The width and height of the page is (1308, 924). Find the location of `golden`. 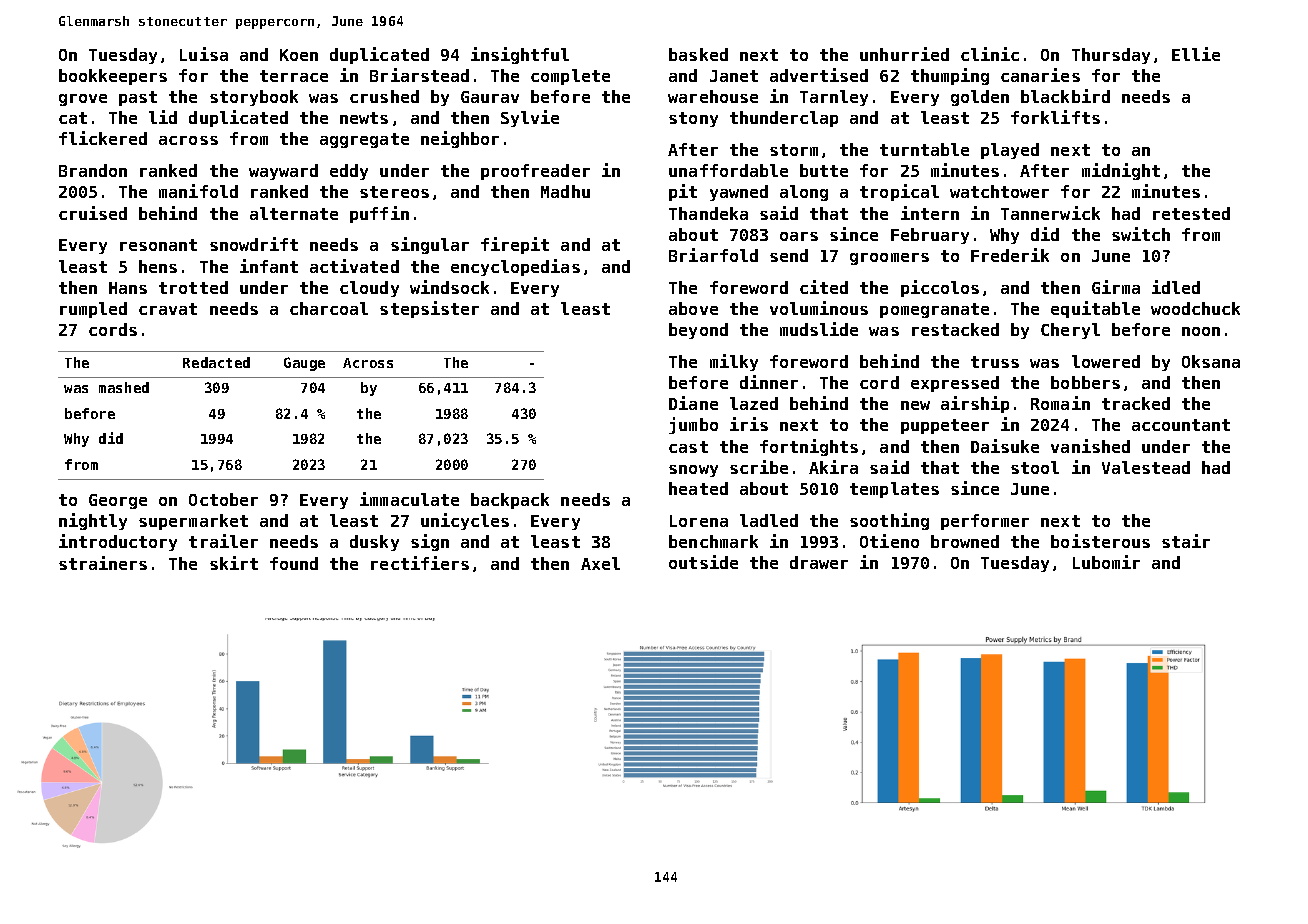

golden is located at coordinates (980, 98).
